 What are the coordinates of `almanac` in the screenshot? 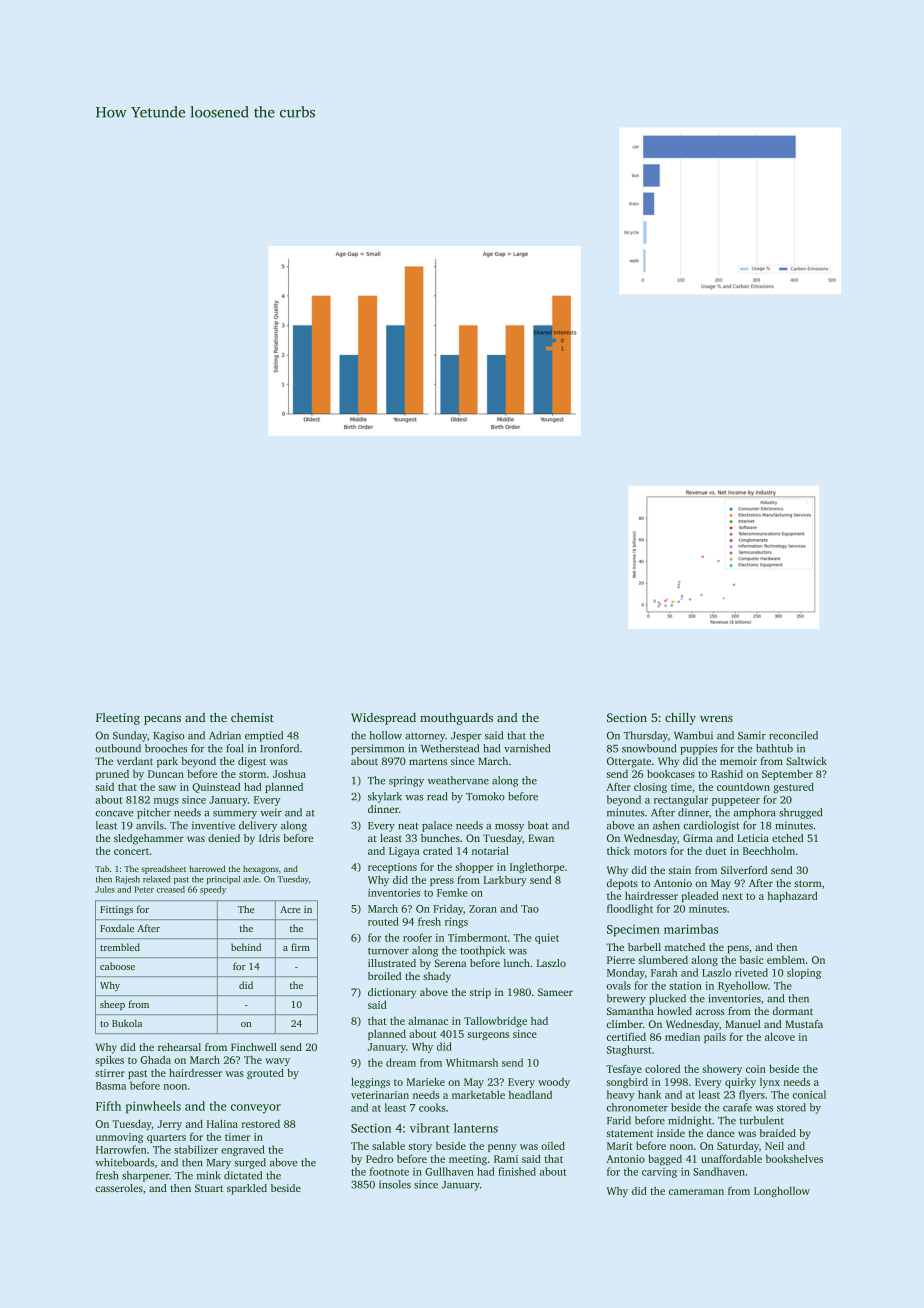 It's located at (428, 1020).
